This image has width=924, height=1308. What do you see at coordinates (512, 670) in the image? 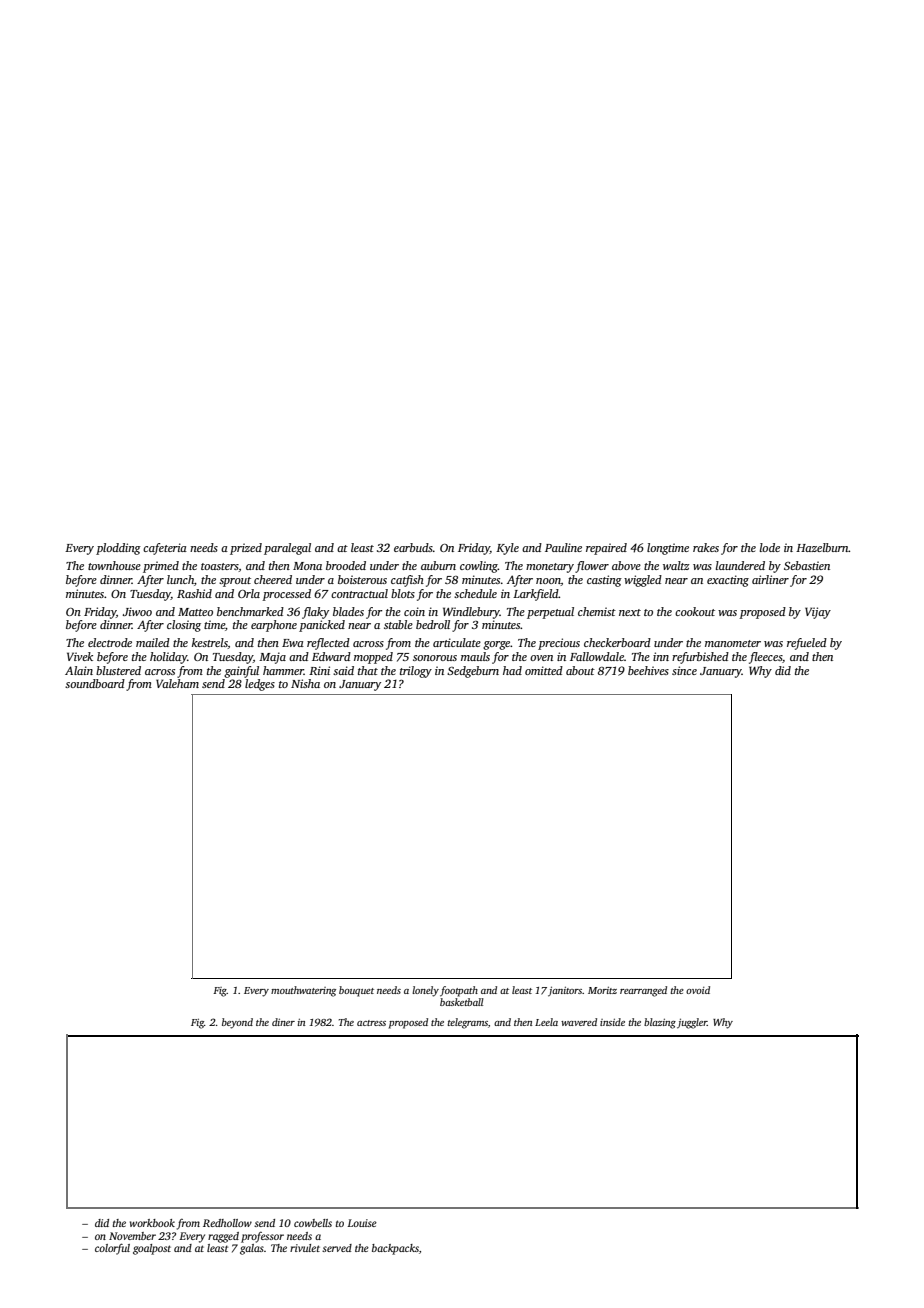
I see `had` at bounding box center [512, 670].
